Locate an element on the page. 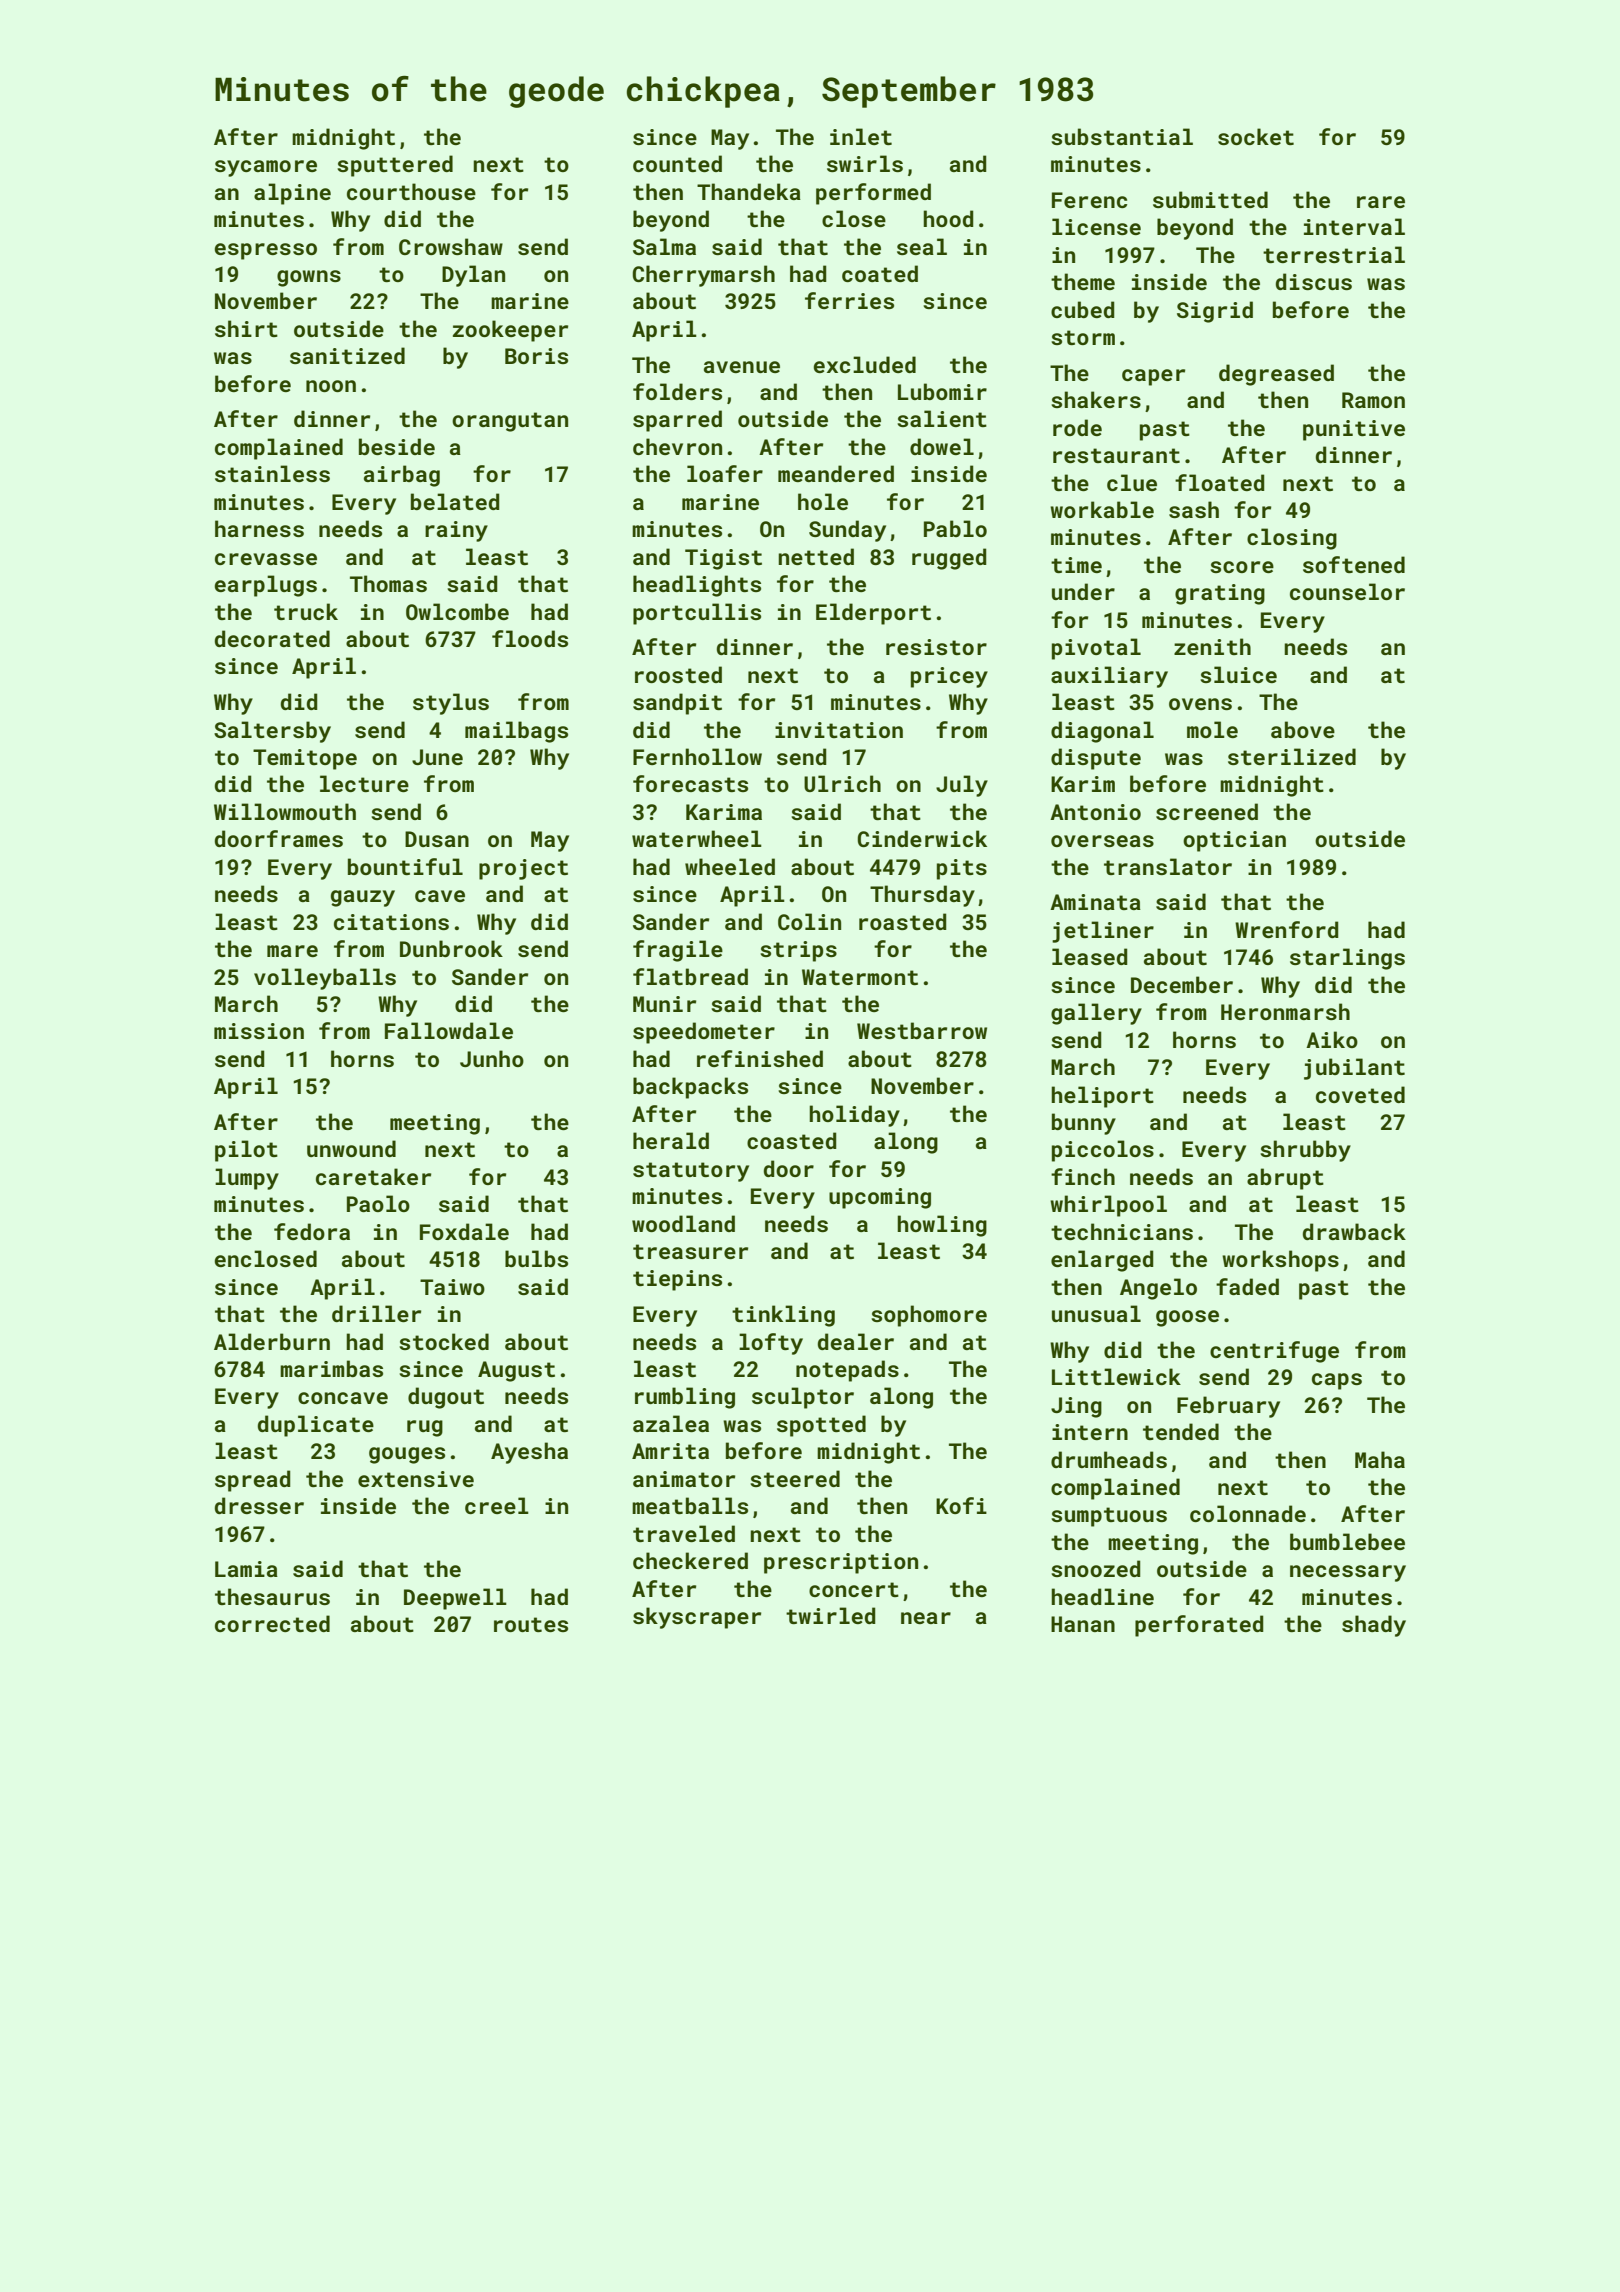 Image resolution: width=1620 pixels, height=2292 pixels. Heronmarsh is located at coordinates (1285, 1011).
